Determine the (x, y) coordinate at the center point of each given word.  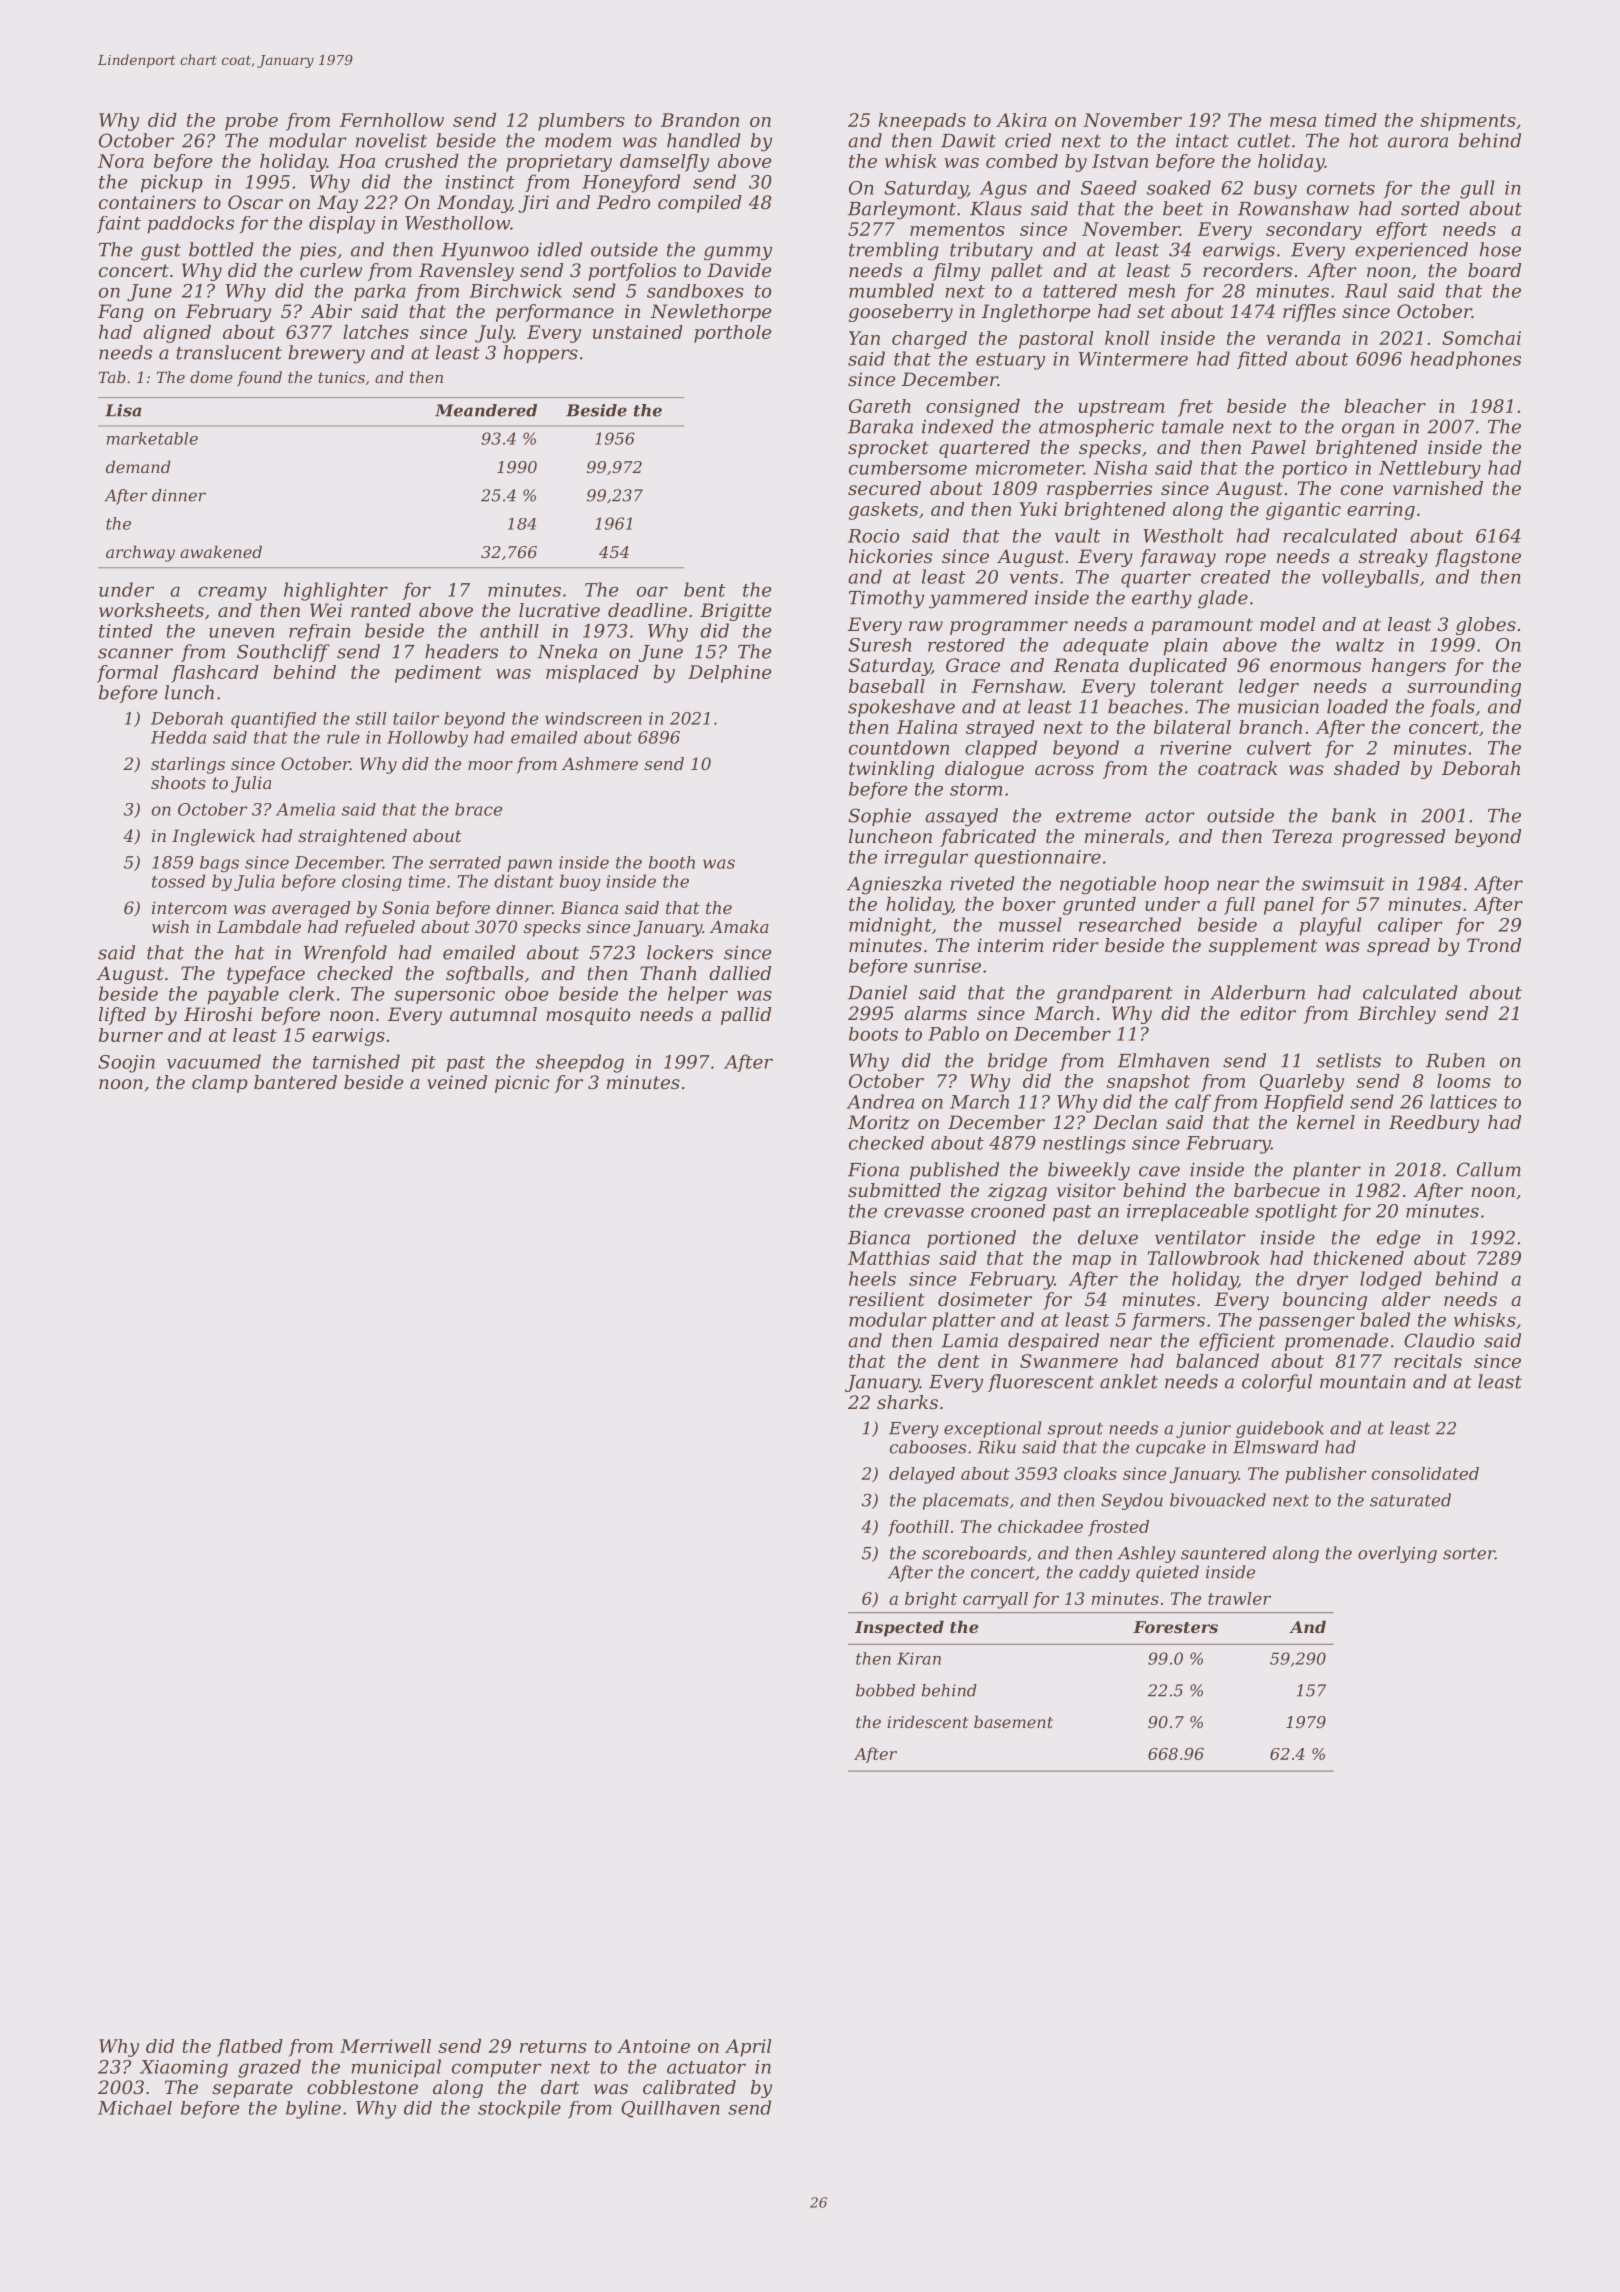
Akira (1021, 120)
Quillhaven (670, 2109)
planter (1327, 1171)
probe (251, 122)
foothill (918, 1528)
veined (457, 1082)
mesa (1293, 122)
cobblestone (362, 2087)
